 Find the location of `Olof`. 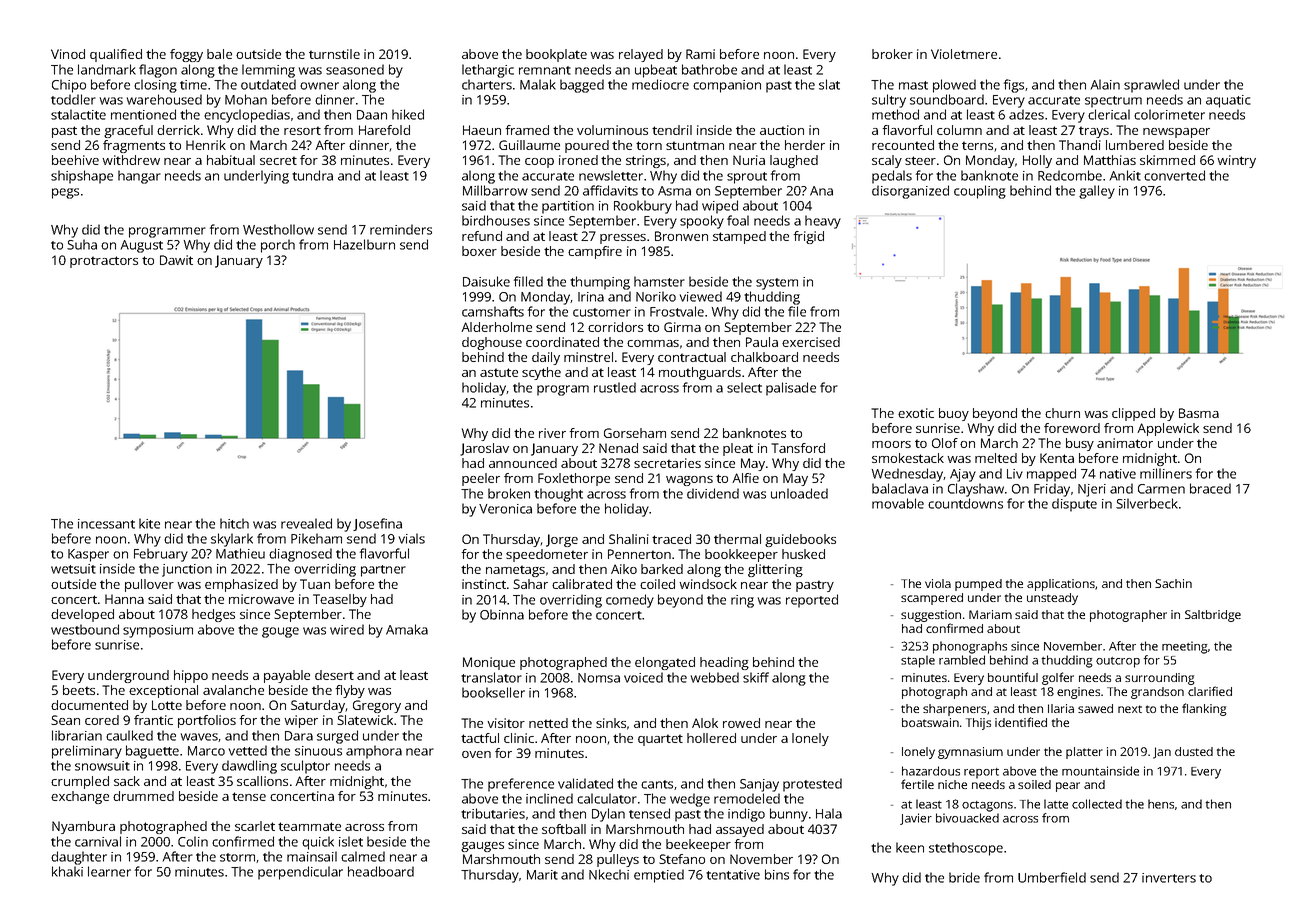

Olof is located at coordinates (945, 443).
